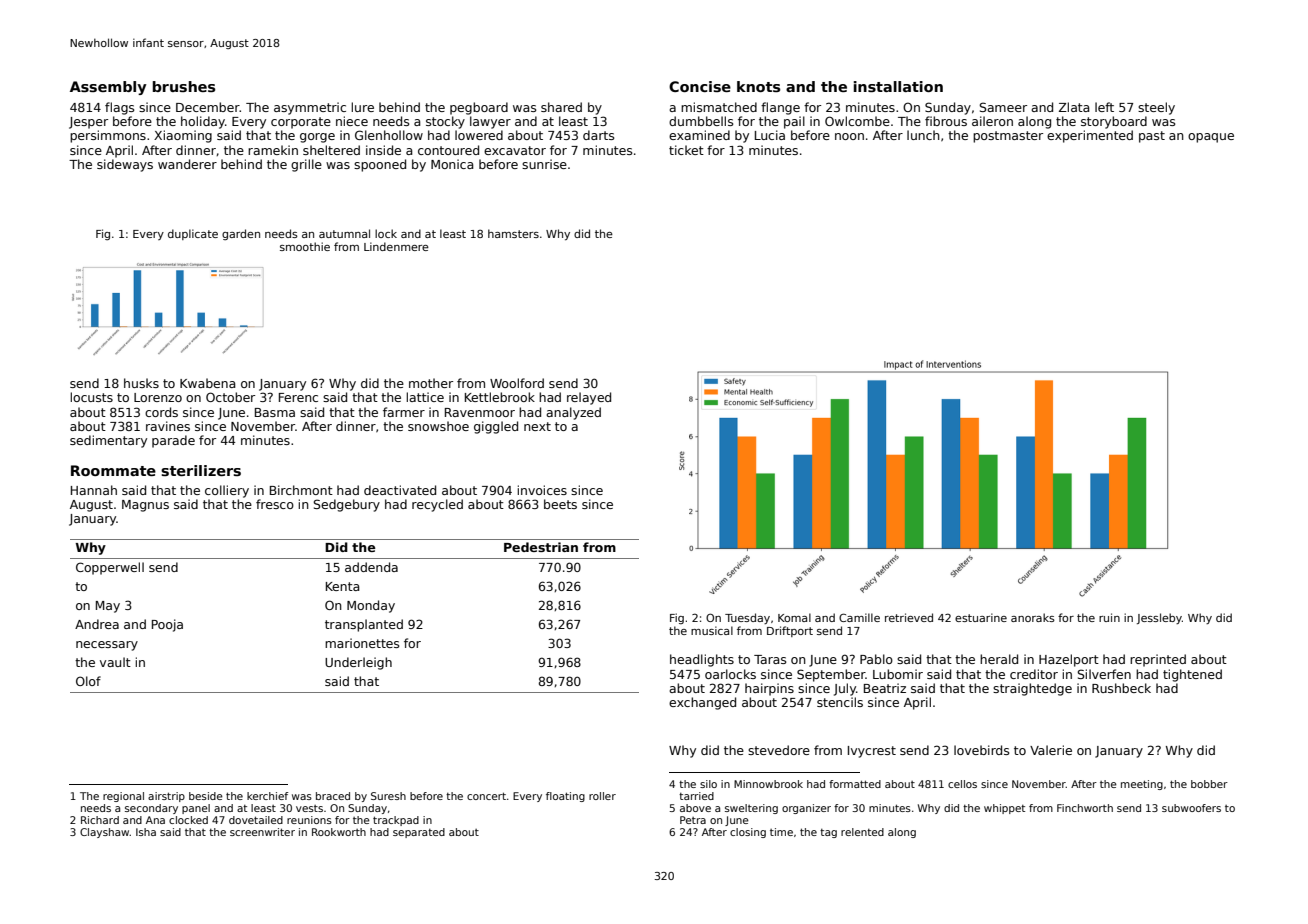  I want to click on opaque, so click(1211, 138).
